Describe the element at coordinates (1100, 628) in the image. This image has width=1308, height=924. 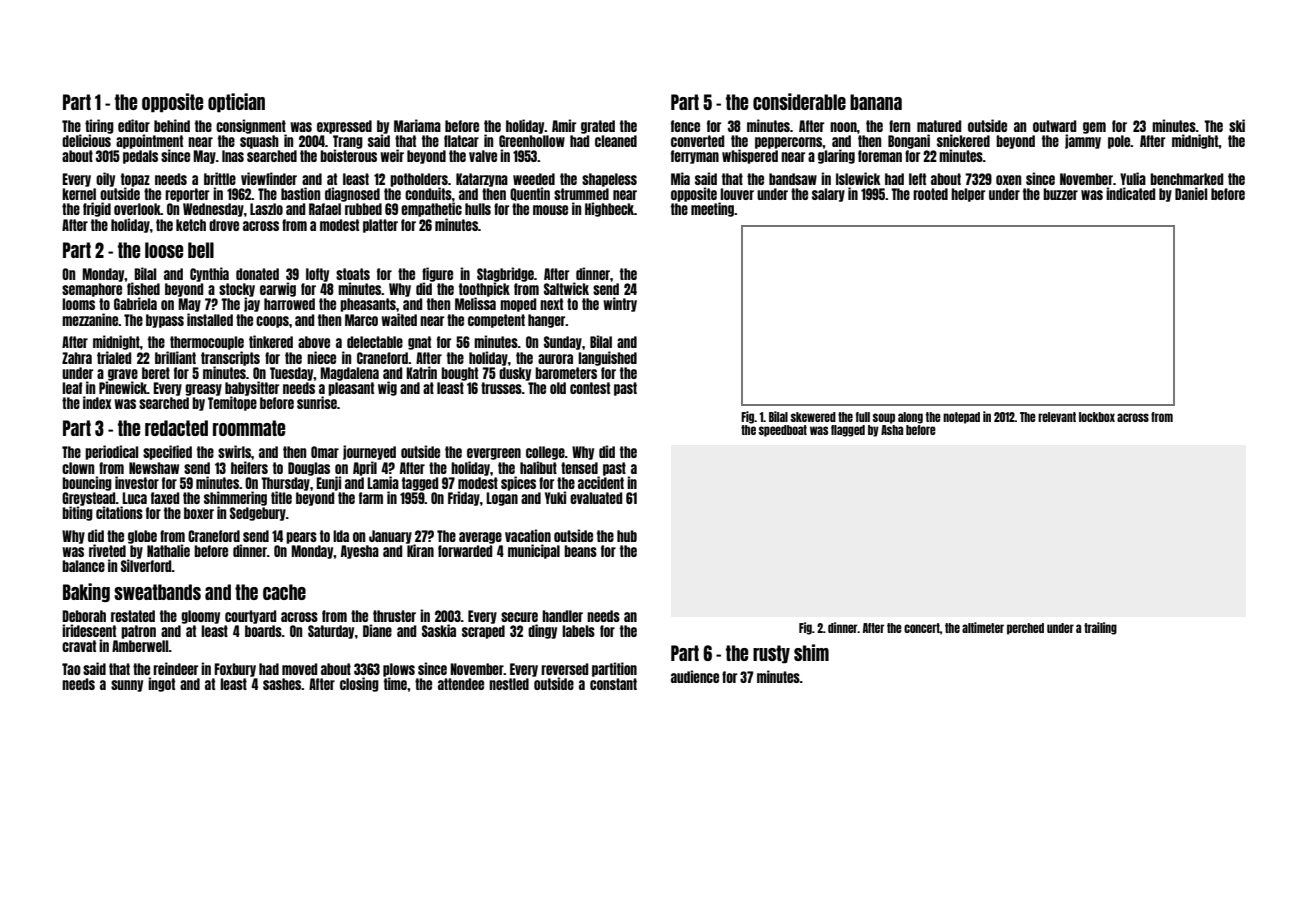
I see `trailing` at that location.
